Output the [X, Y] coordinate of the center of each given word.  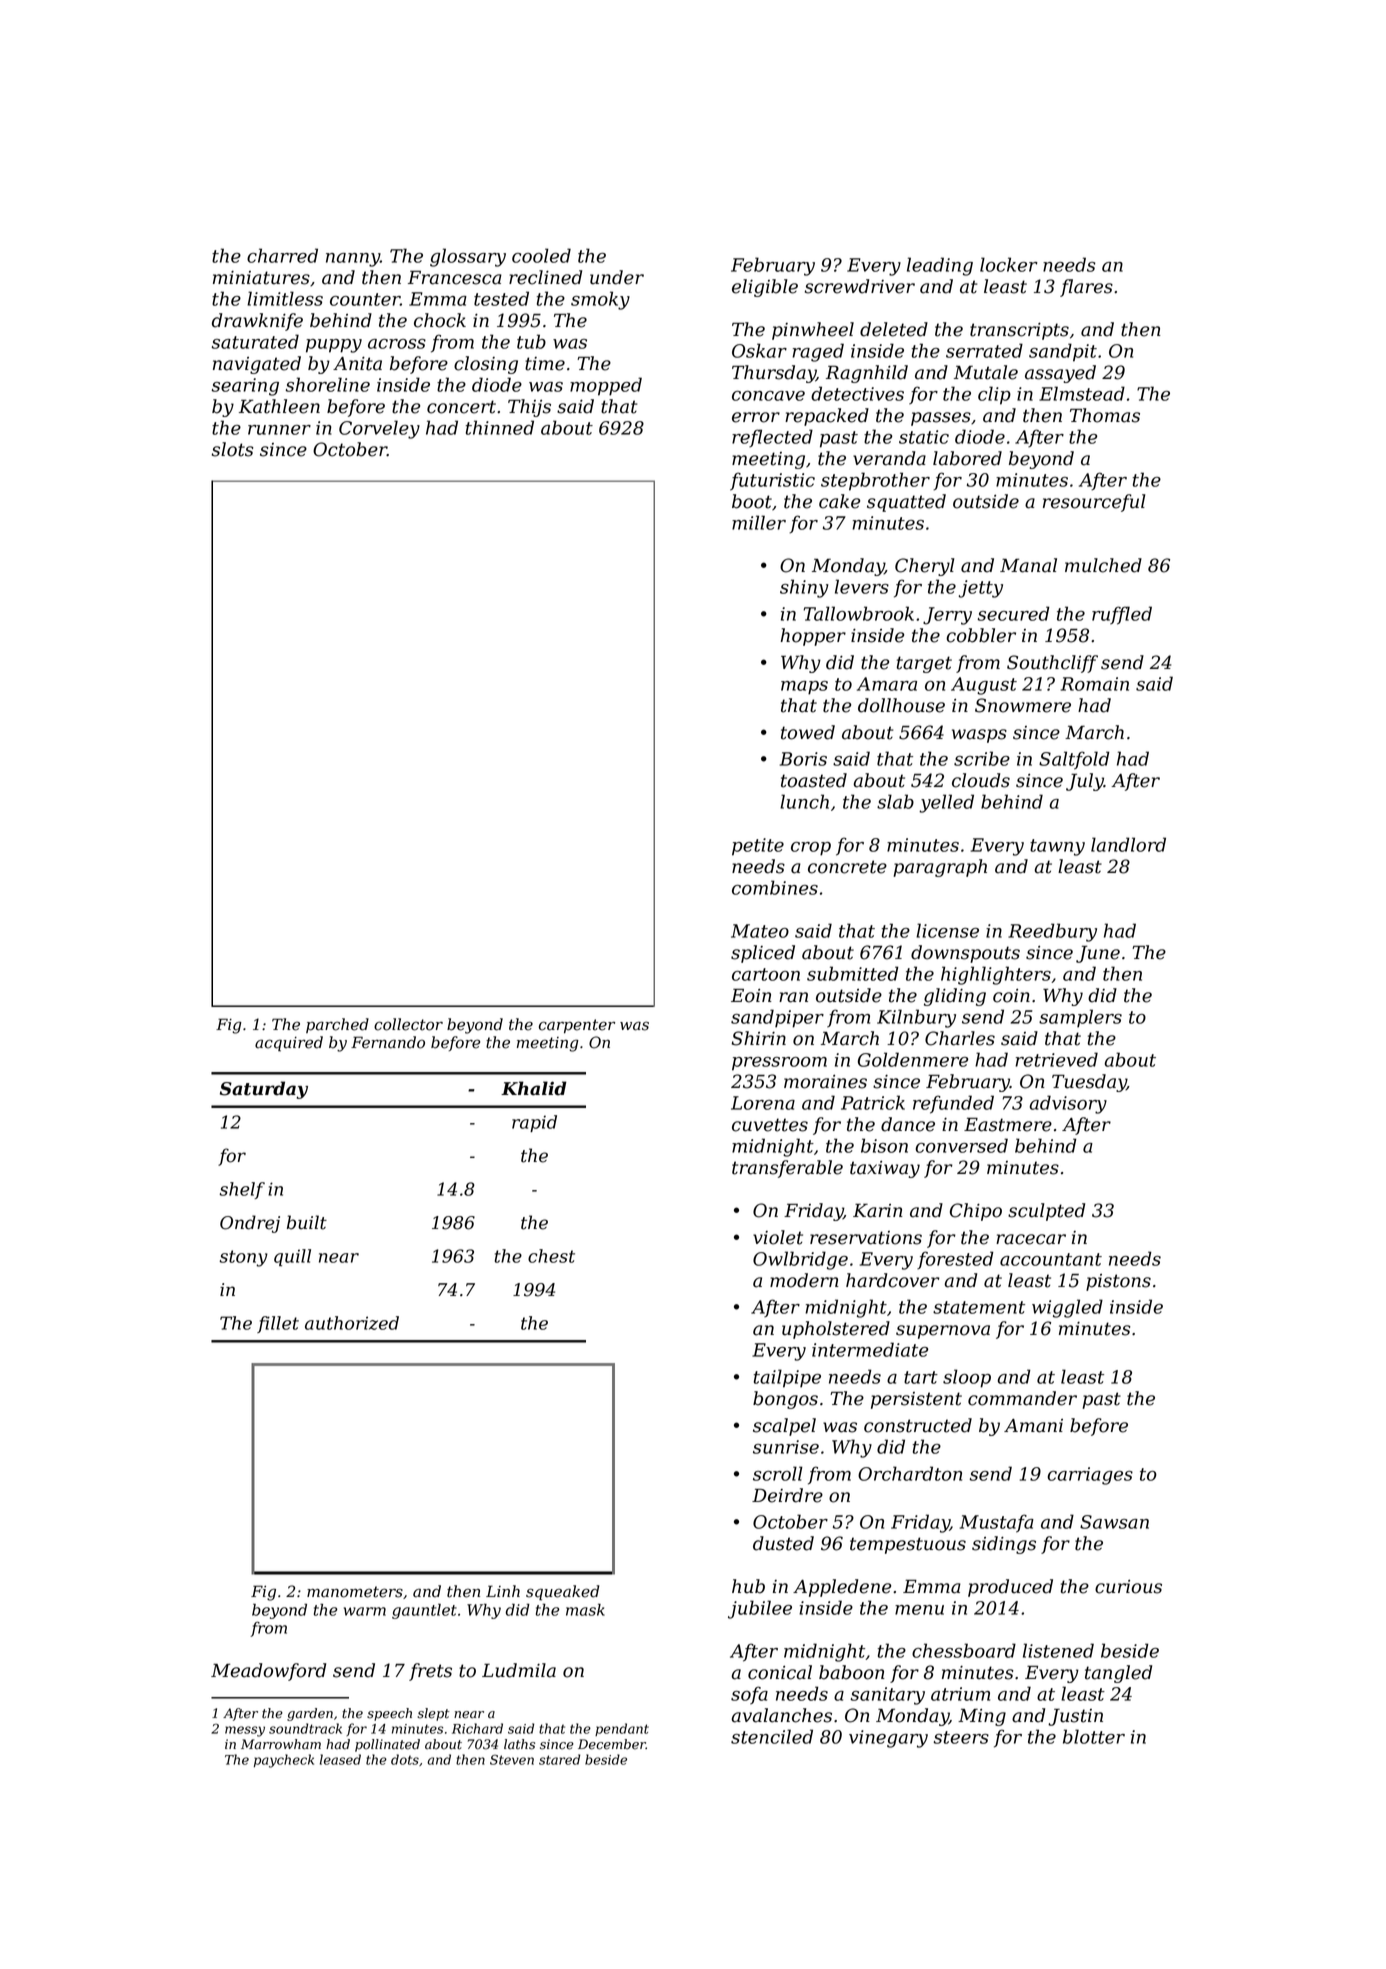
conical [780, 1672]
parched [337, 1025]
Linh [503, 1591]
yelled [946, 803]
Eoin [751, 995]
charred [282, 255]
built [307, 1222]
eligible [765, 288]
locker [1009, 264]
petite [758, 847]
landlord [1128, 844]
